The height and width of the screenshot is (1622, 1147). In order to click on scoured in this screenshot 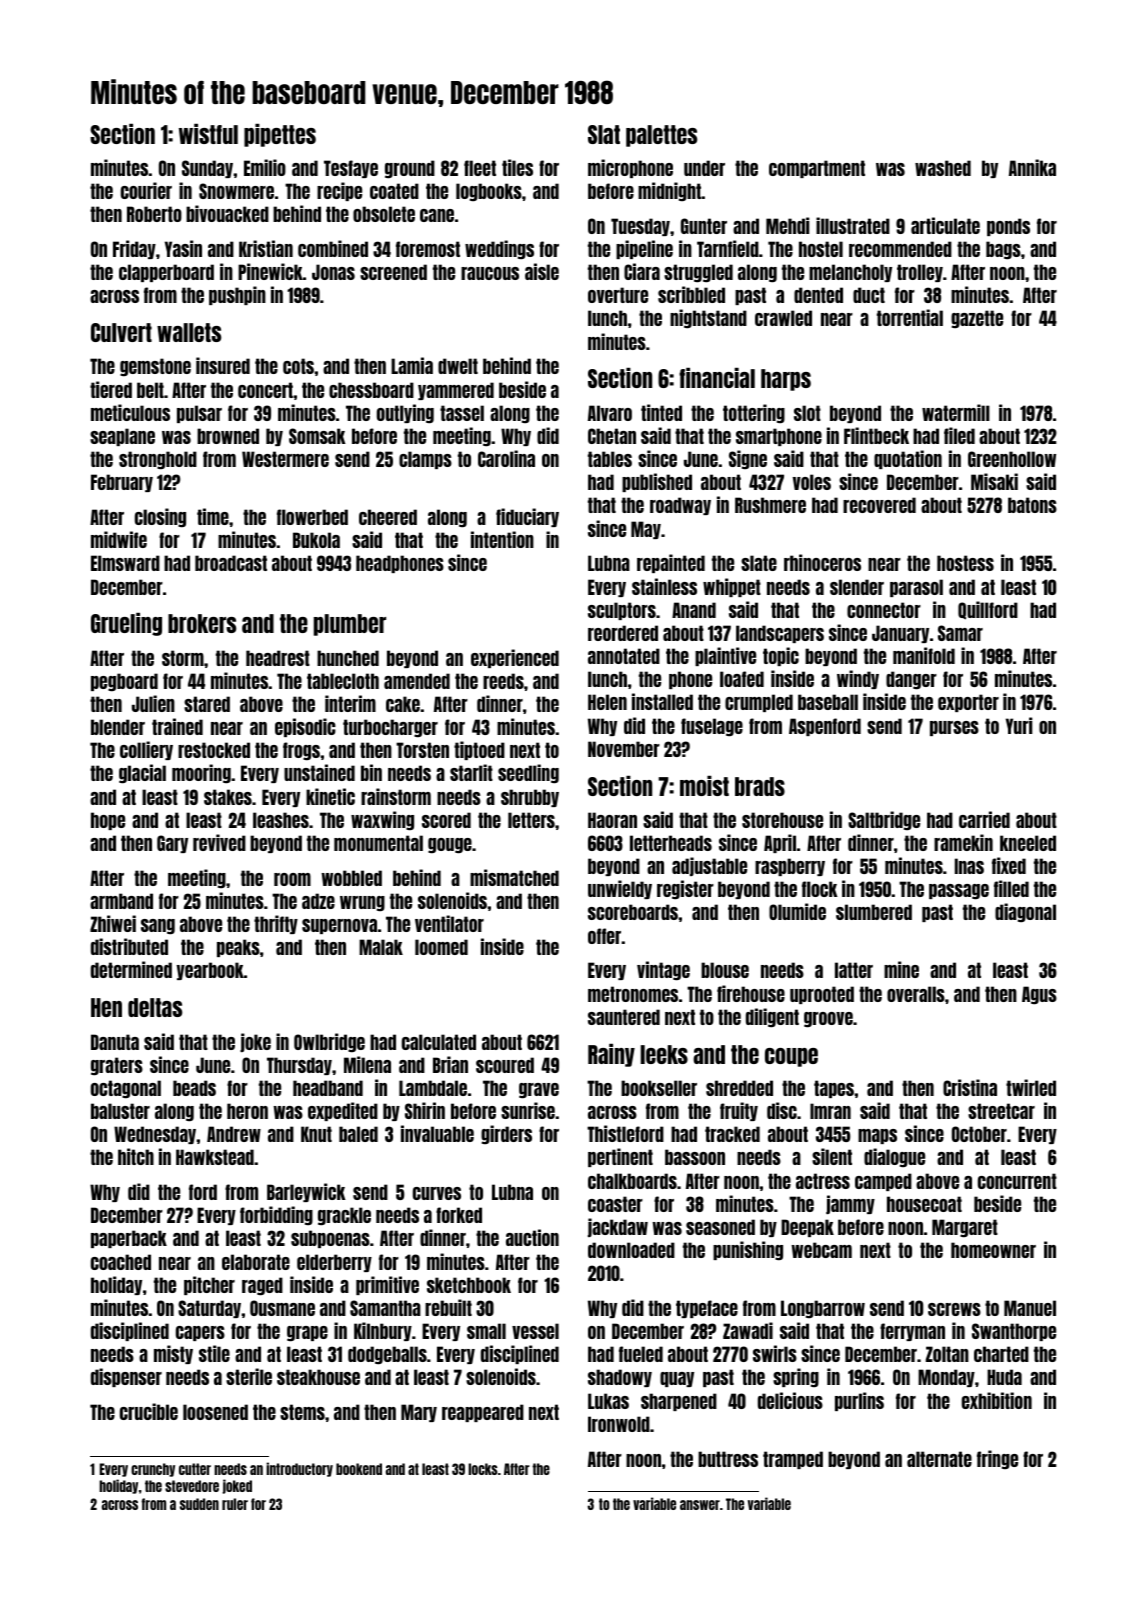, I will do `click(505, 1065)`.
